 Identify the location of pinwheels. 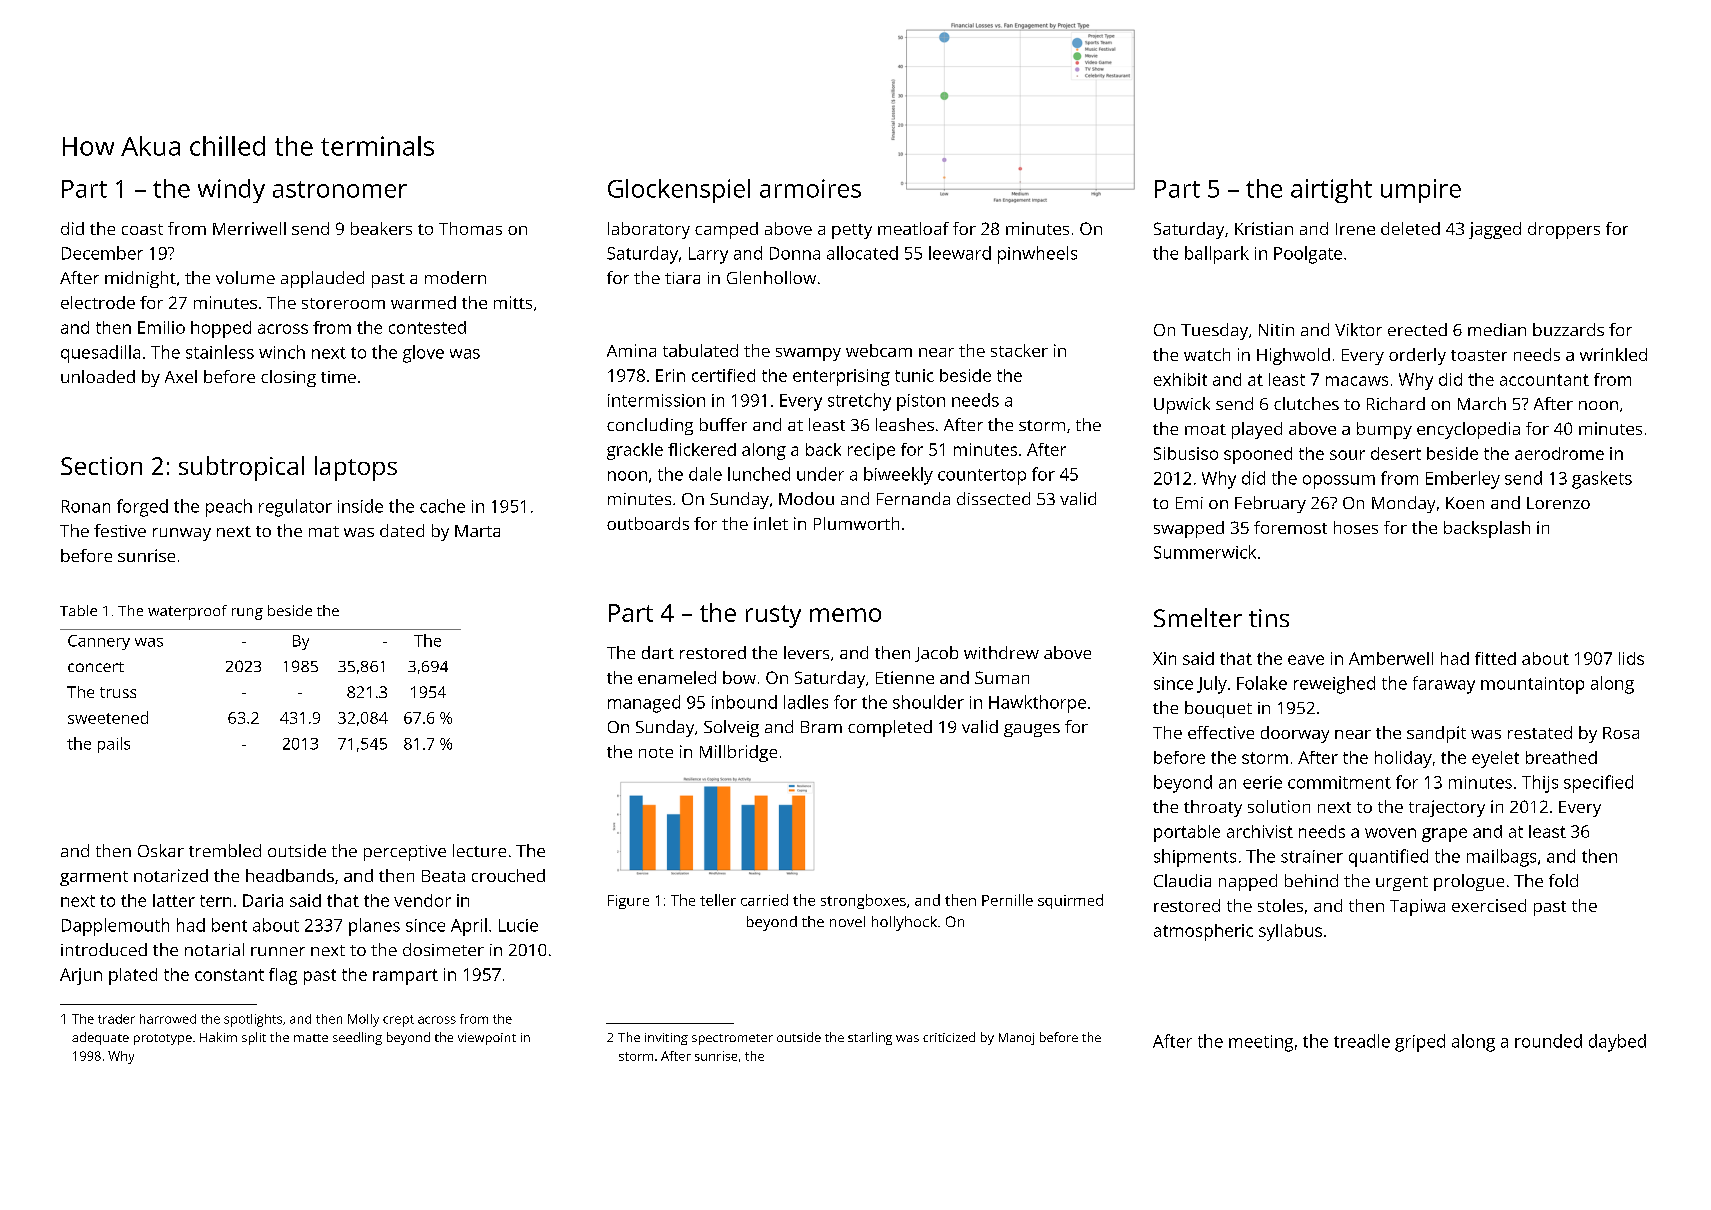
(1037, 255).
